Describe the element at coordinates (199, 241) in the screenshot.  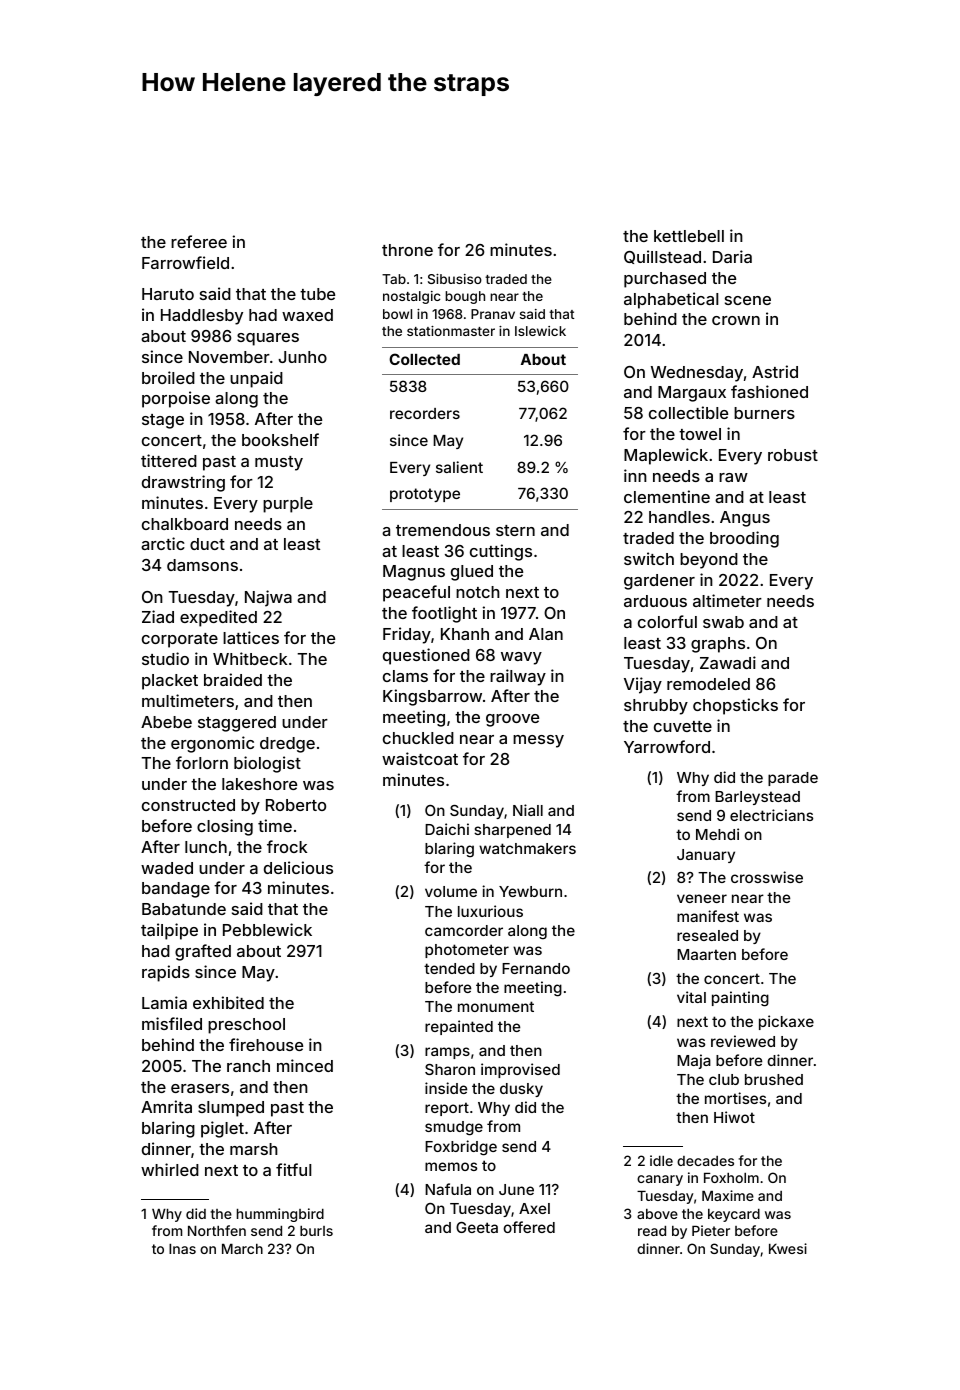
I see `referee` at that location.
